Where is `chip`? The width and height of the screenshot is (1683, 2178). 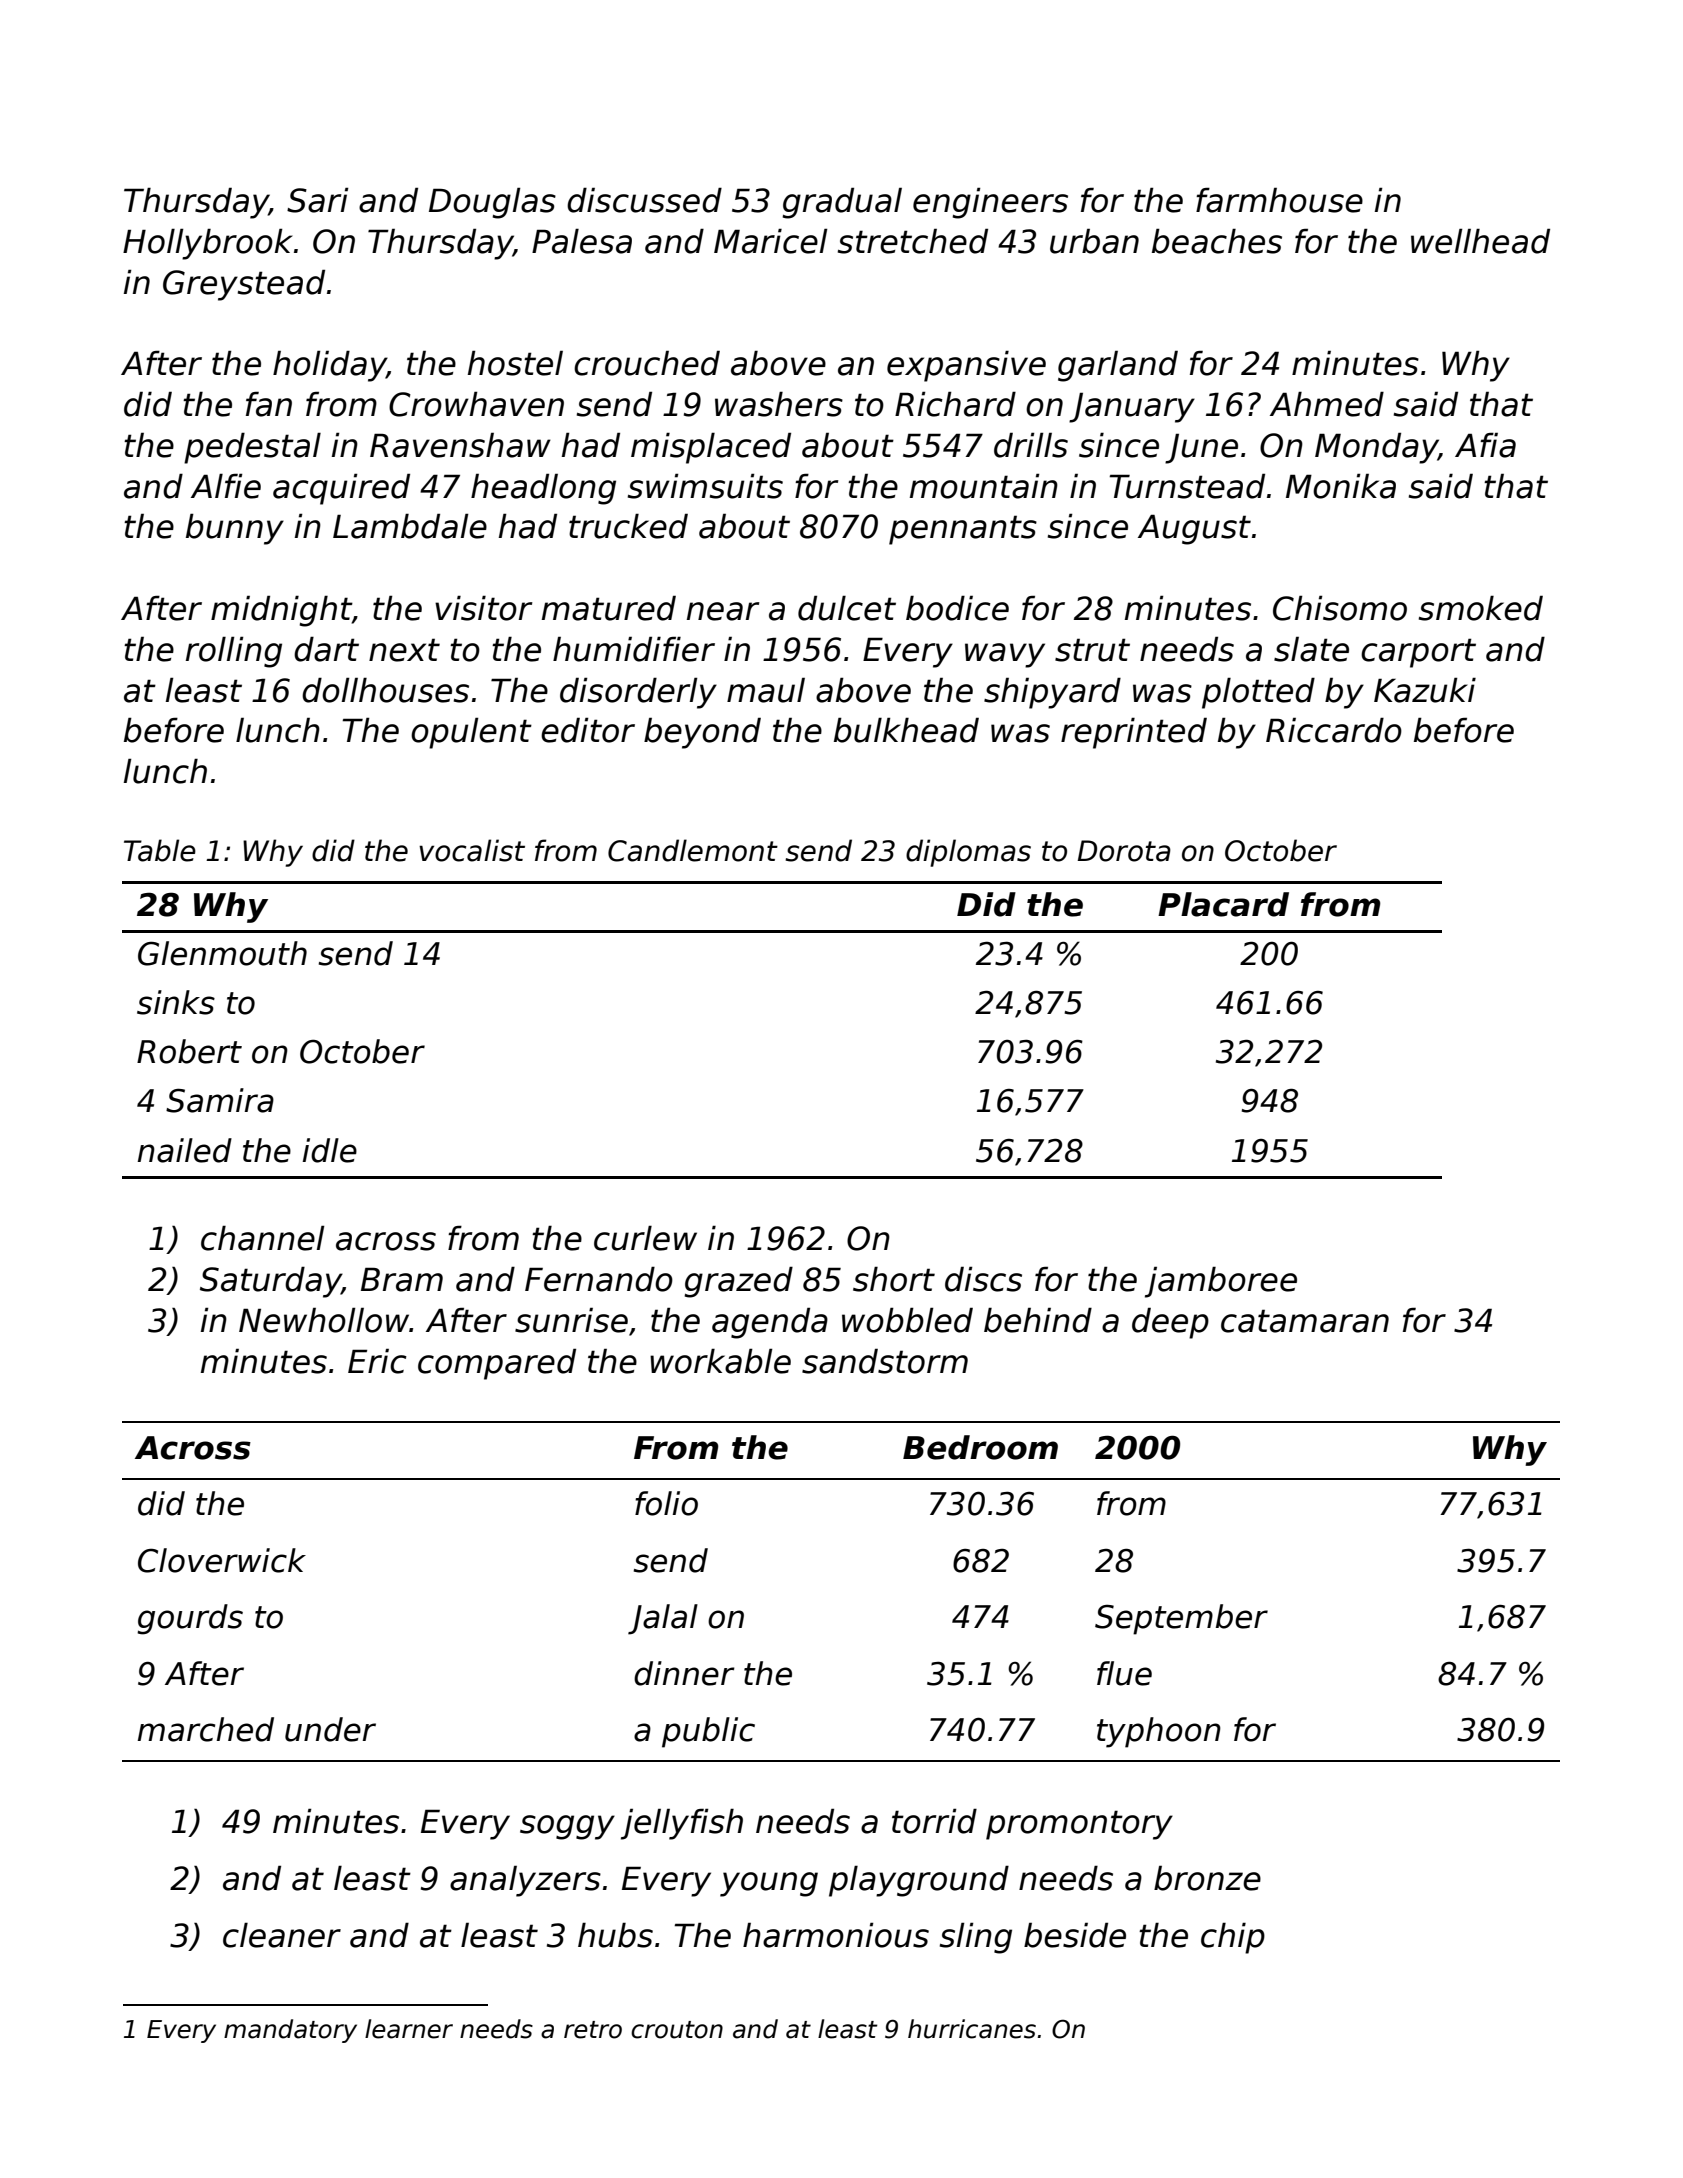 chip is located at coordinates (1233, 1938).
